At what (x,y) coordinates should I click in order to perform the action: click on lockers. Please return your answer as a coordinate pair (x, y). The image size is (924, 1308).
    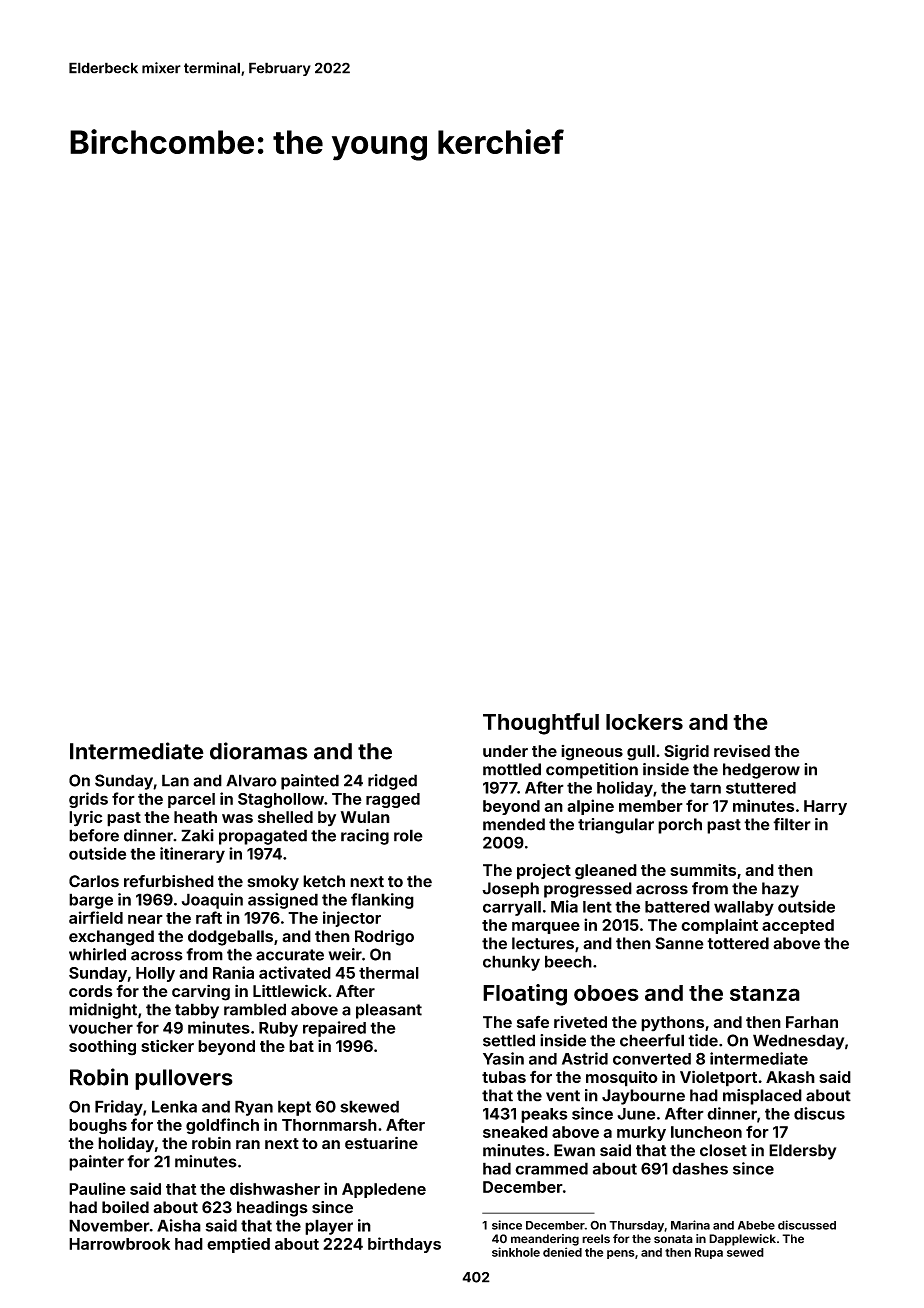
    Looking at the image, I should click on (644, 722).
